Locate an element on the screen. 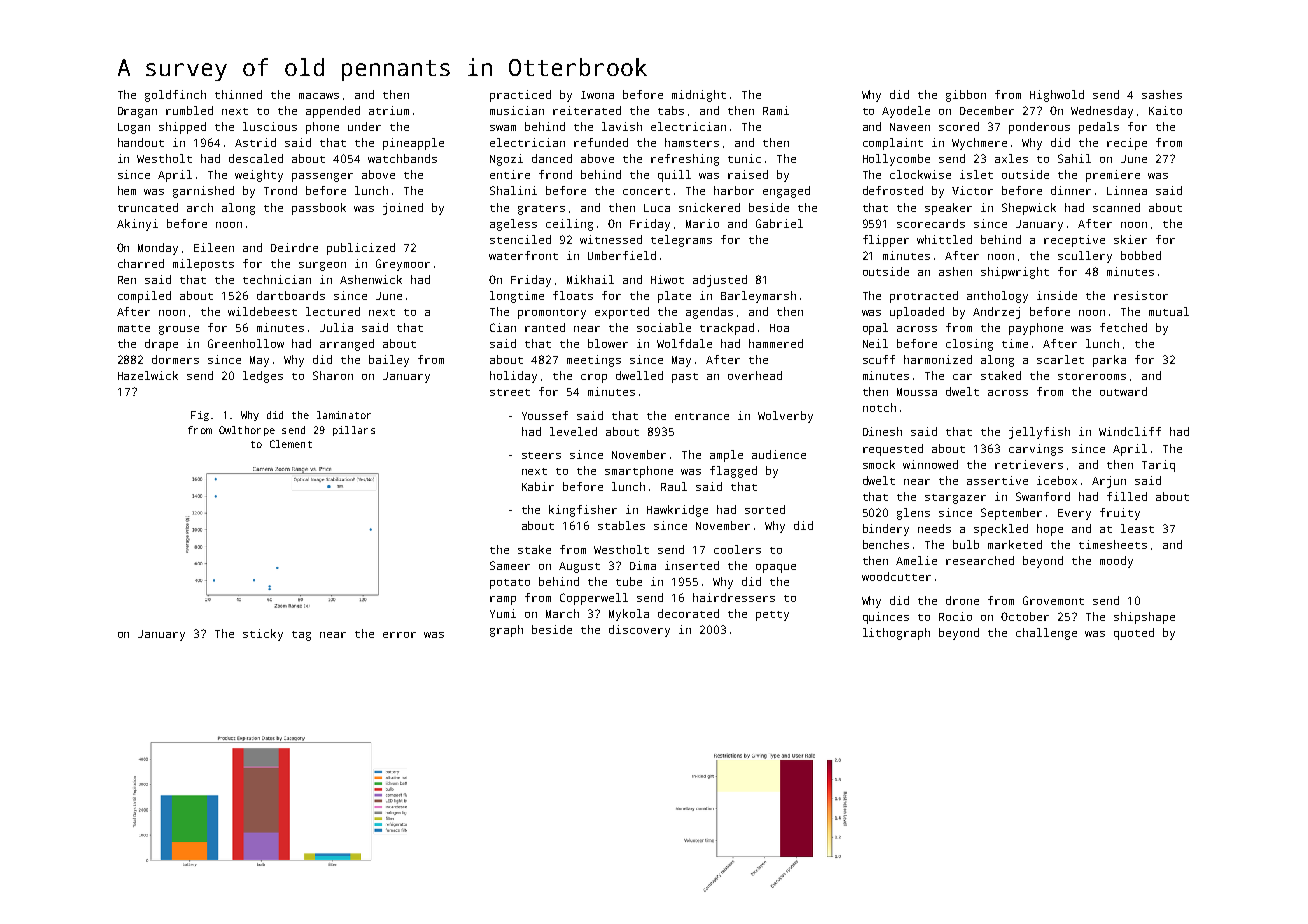 The height and width of the screenshot is (924, 1308). recipe is located at coordinates (1127, 144).
